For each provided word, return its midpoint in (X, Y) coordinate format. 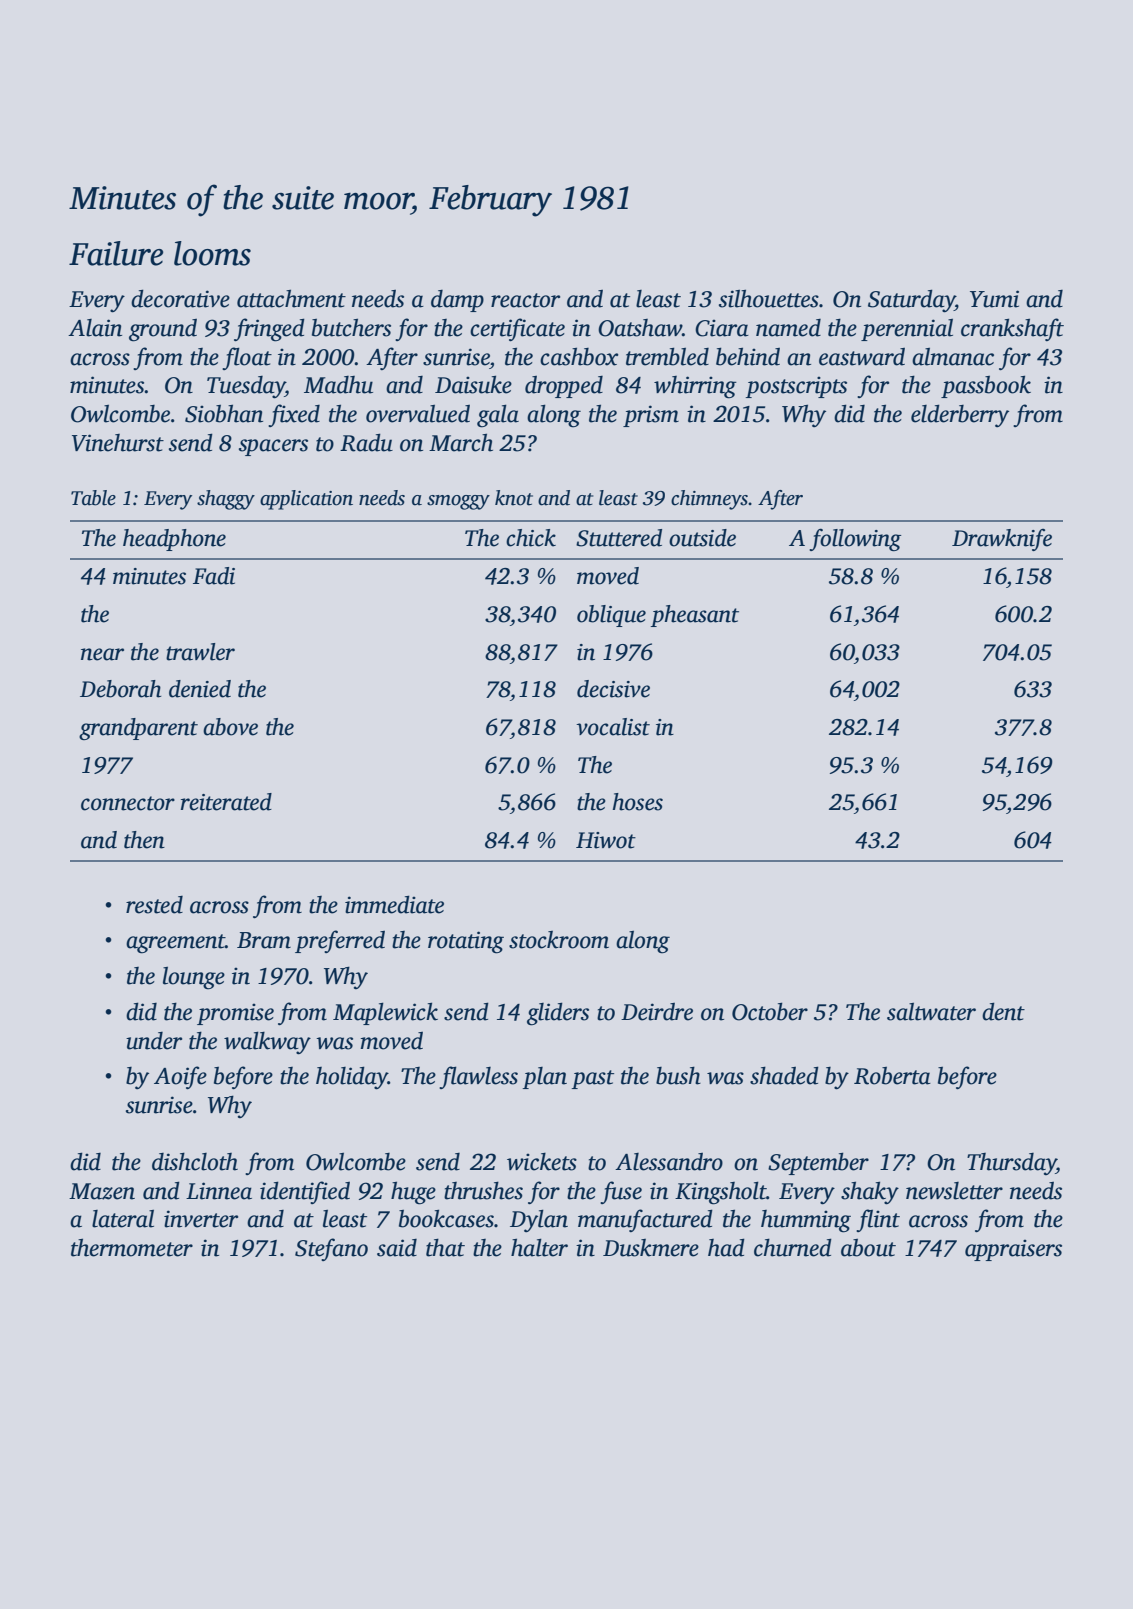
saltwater (931, 1012)
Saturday (911, 301)
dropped (564, 387)
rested (154, 905)
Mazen (102, 1191)
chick (531, 538)
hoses (638, 802)
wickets (542, 1162)
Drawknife (1002, 540)
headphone (174, 540)
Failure (116, 253)
